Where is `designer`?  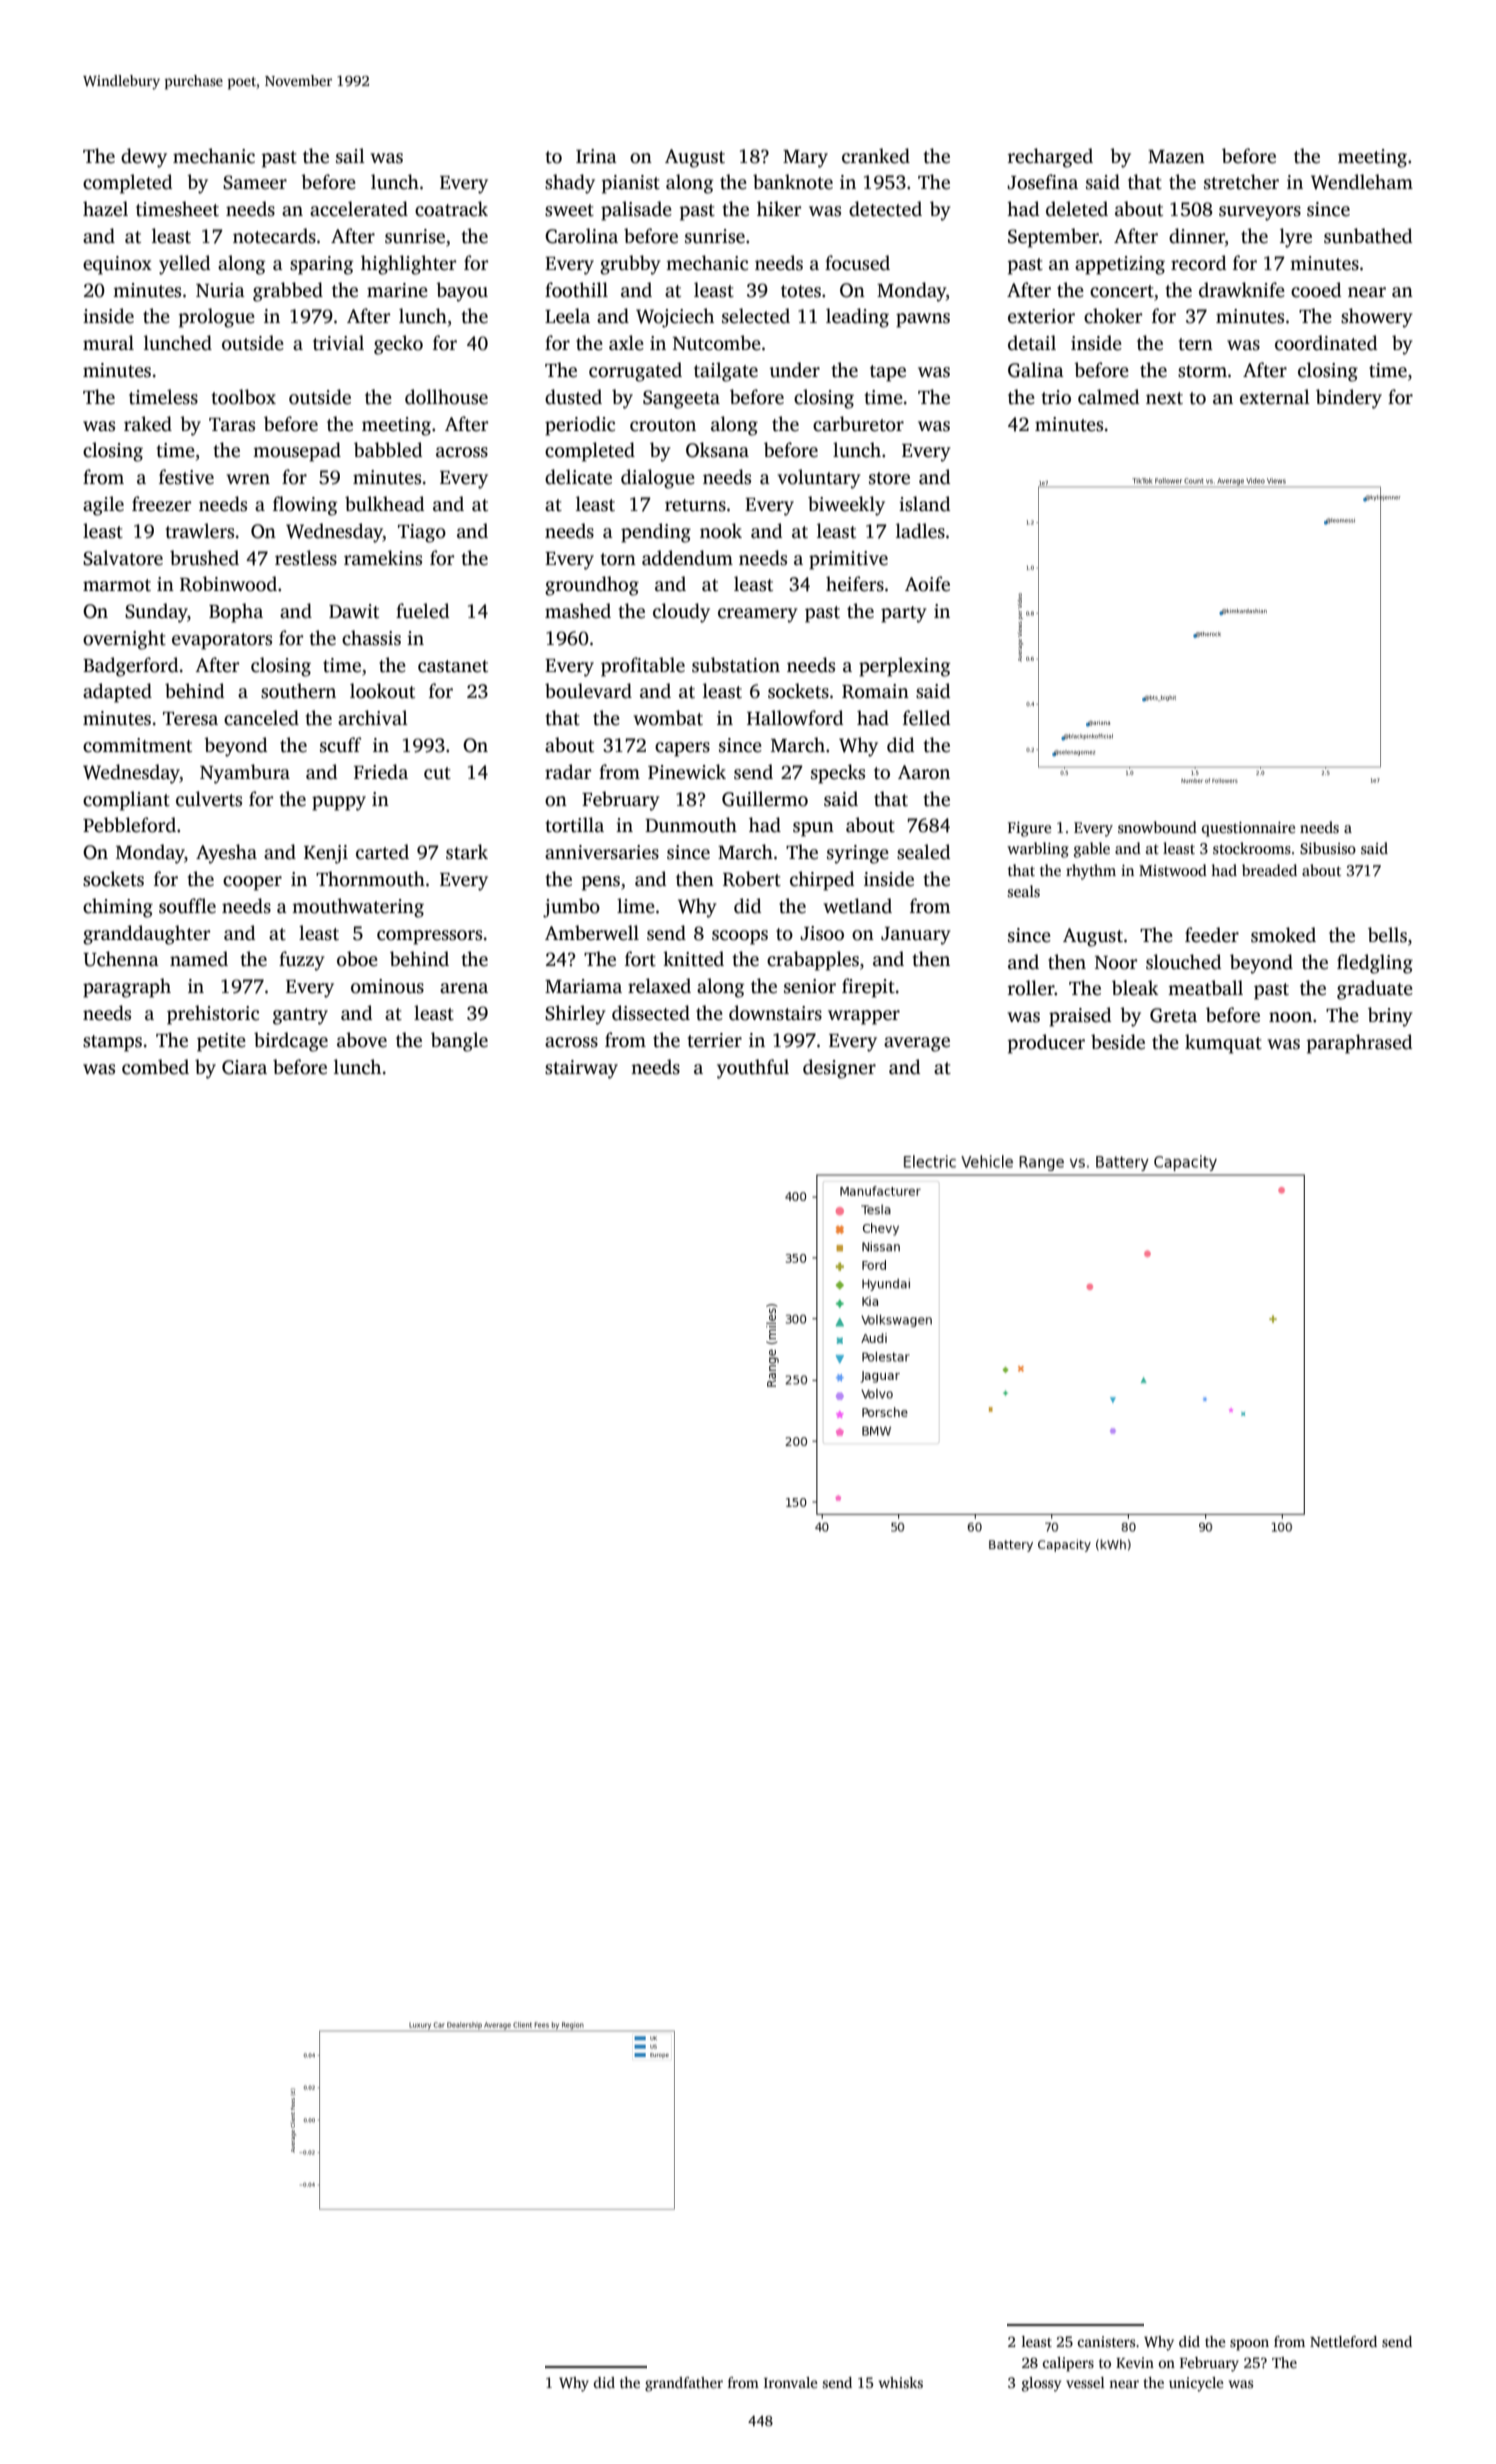
designer is located at coordinates (839, 1069).
